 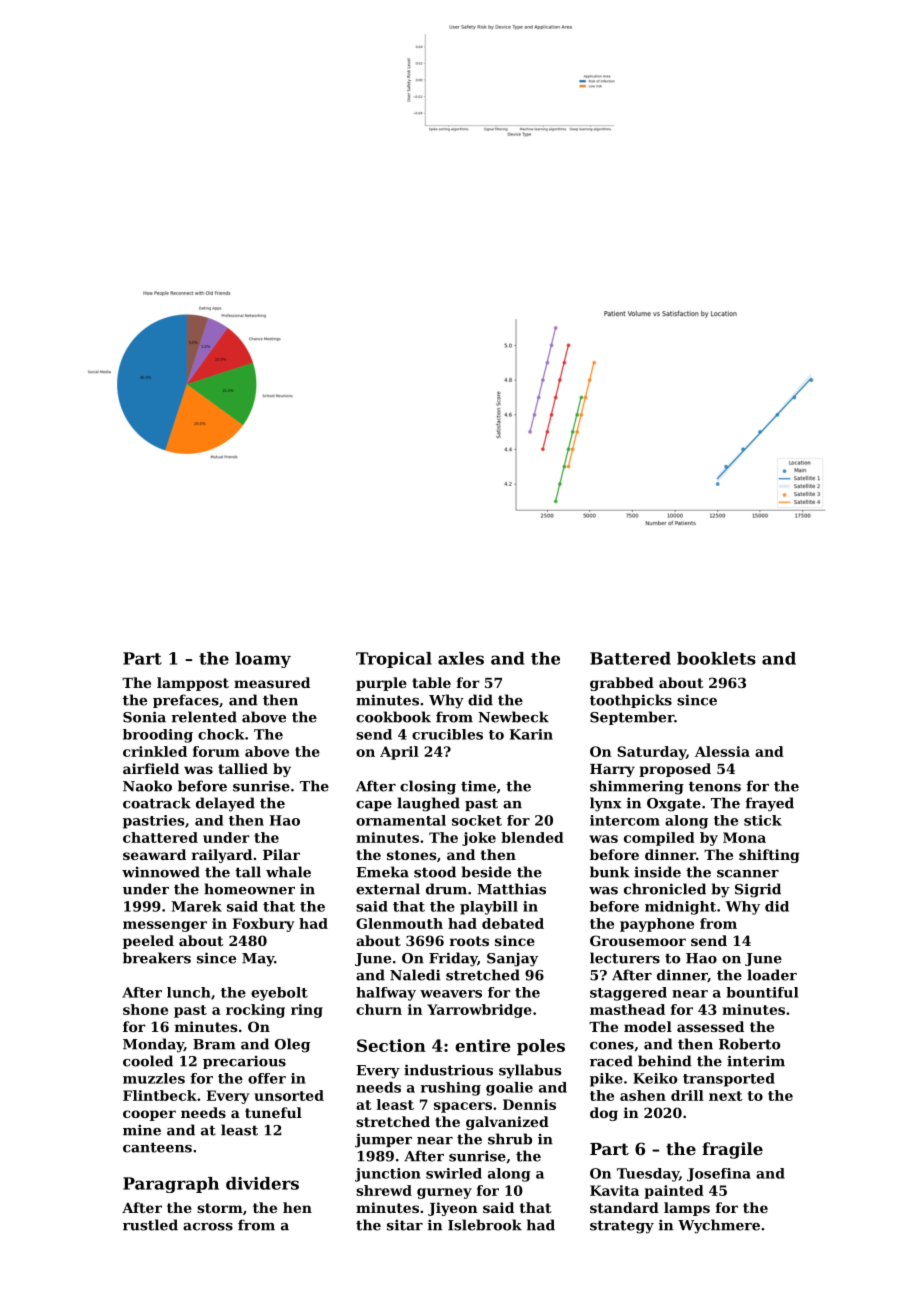 What do you see at coordinates (769, 856) in the image?
I see `shifting` at bounding box center [769, 856].
